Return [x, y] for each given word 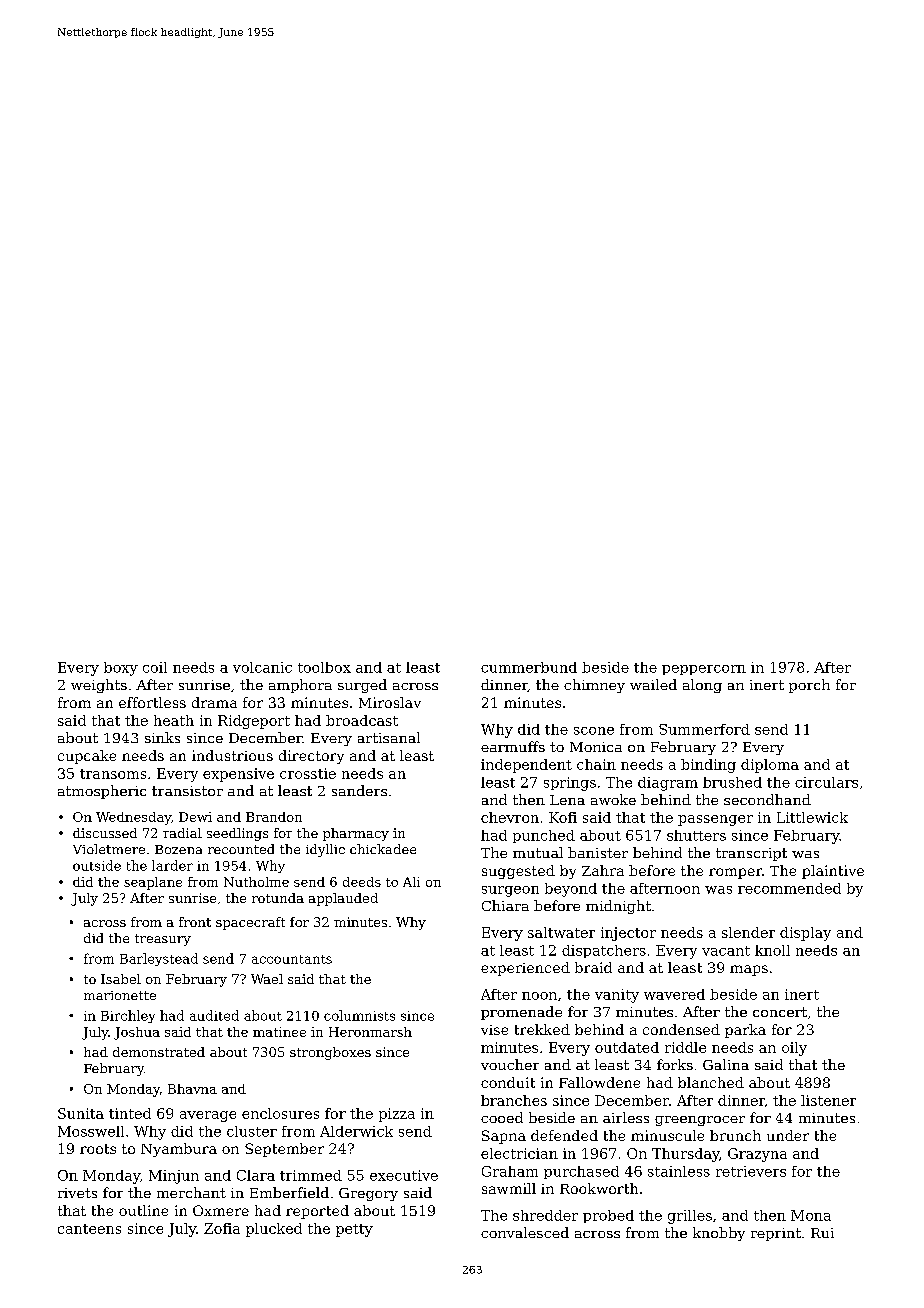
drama [214, 702]
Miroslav [390, 702]
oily [794, 1049]
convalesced [525, 1232]
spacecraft [250, 923]
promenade [521, 1013]
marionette [120, 995]
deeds [362, 882]
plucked [274, 1230]
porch [809, 686]
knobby [719, 1234]
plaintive [833, 872]
